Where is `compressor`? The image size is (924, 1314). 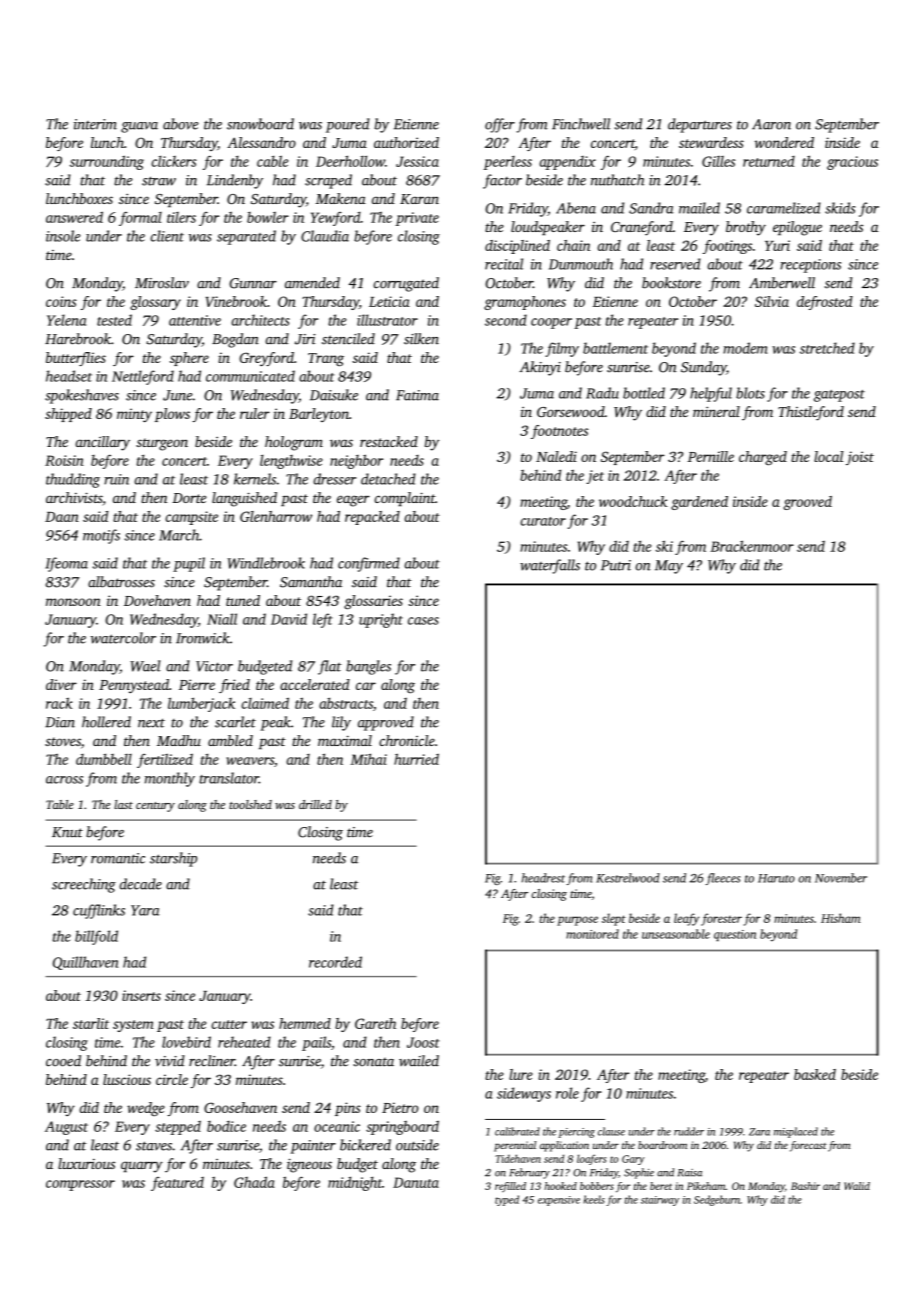 compressor is located at coordinates (80, 1185).
